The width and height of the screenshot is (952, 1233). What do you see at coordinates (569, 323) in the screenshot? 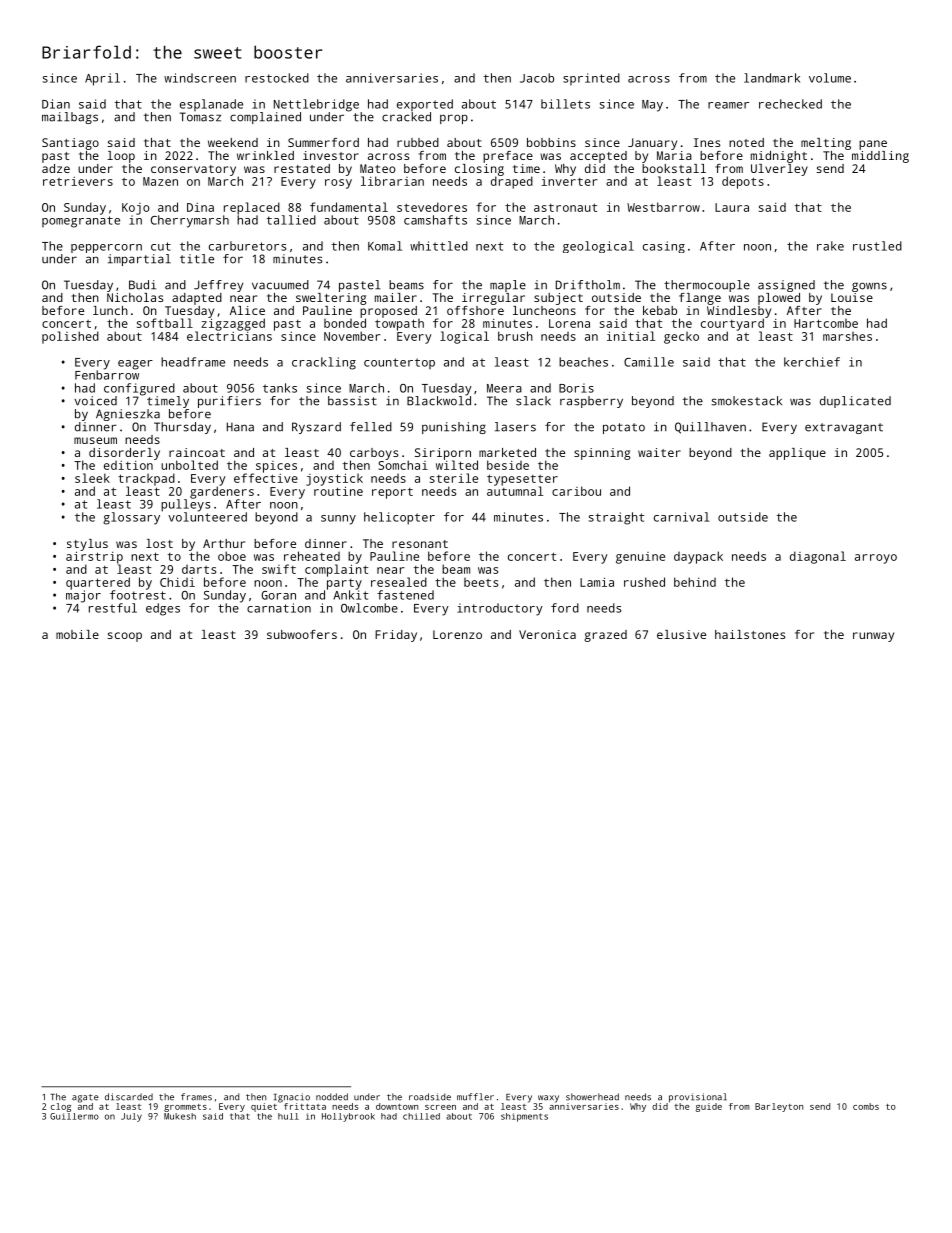
I see `Lorena` at bounding box center [569, 323].
